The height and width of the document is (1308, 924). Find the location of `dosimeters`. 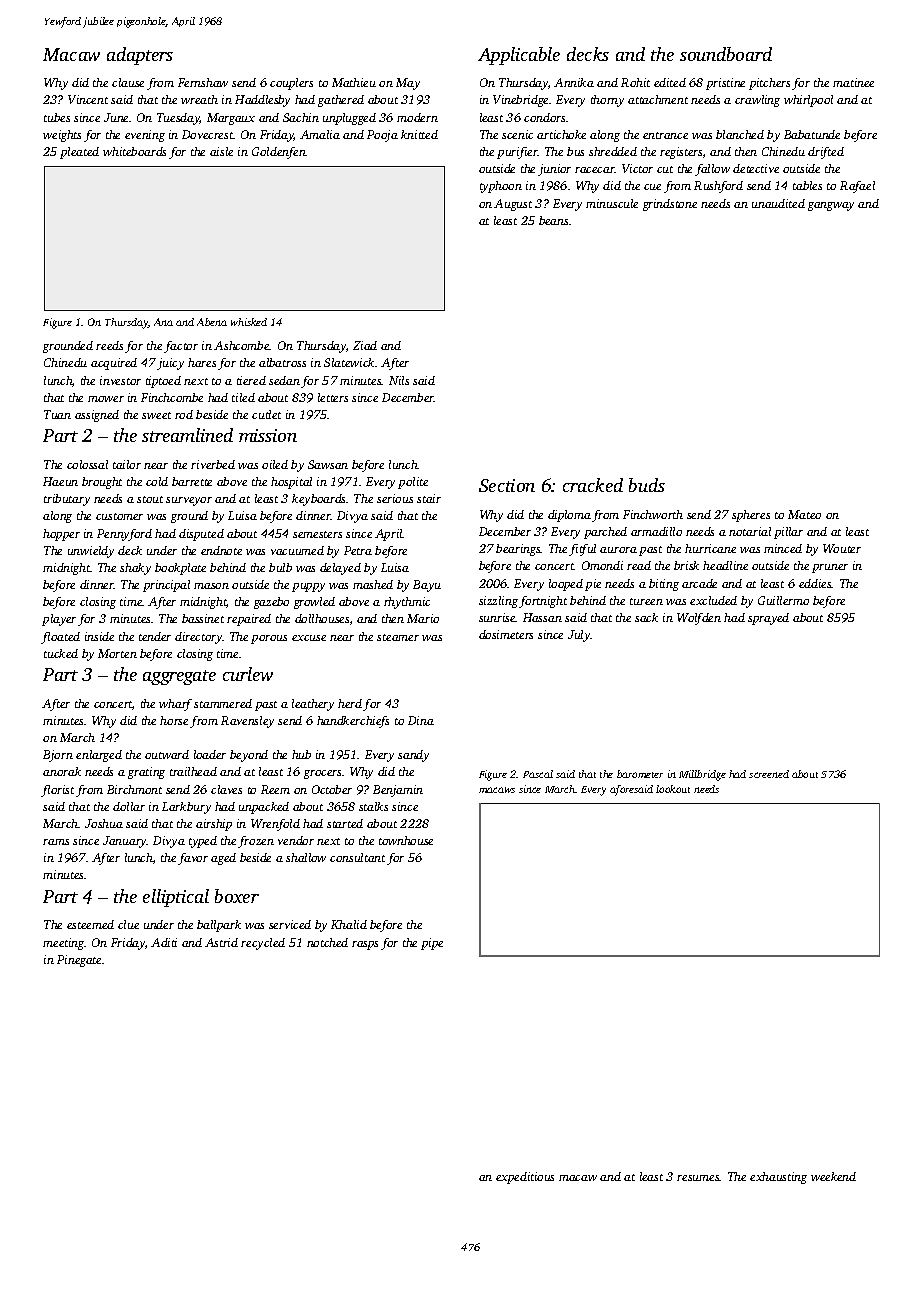

dosimeters is located at coordinates (506, 634).
